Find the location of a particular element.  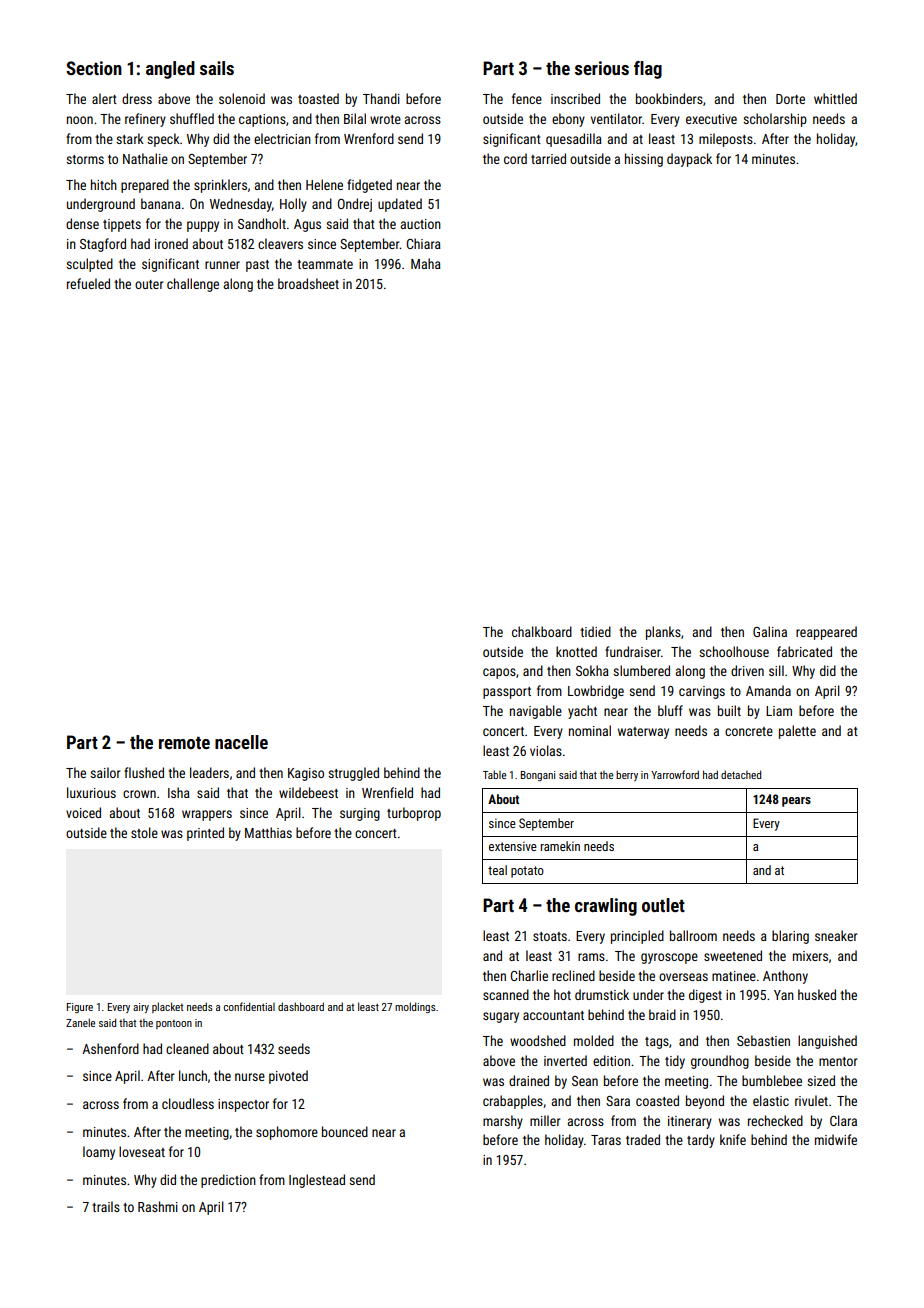

tippets is located at coordinates (122, 225).
